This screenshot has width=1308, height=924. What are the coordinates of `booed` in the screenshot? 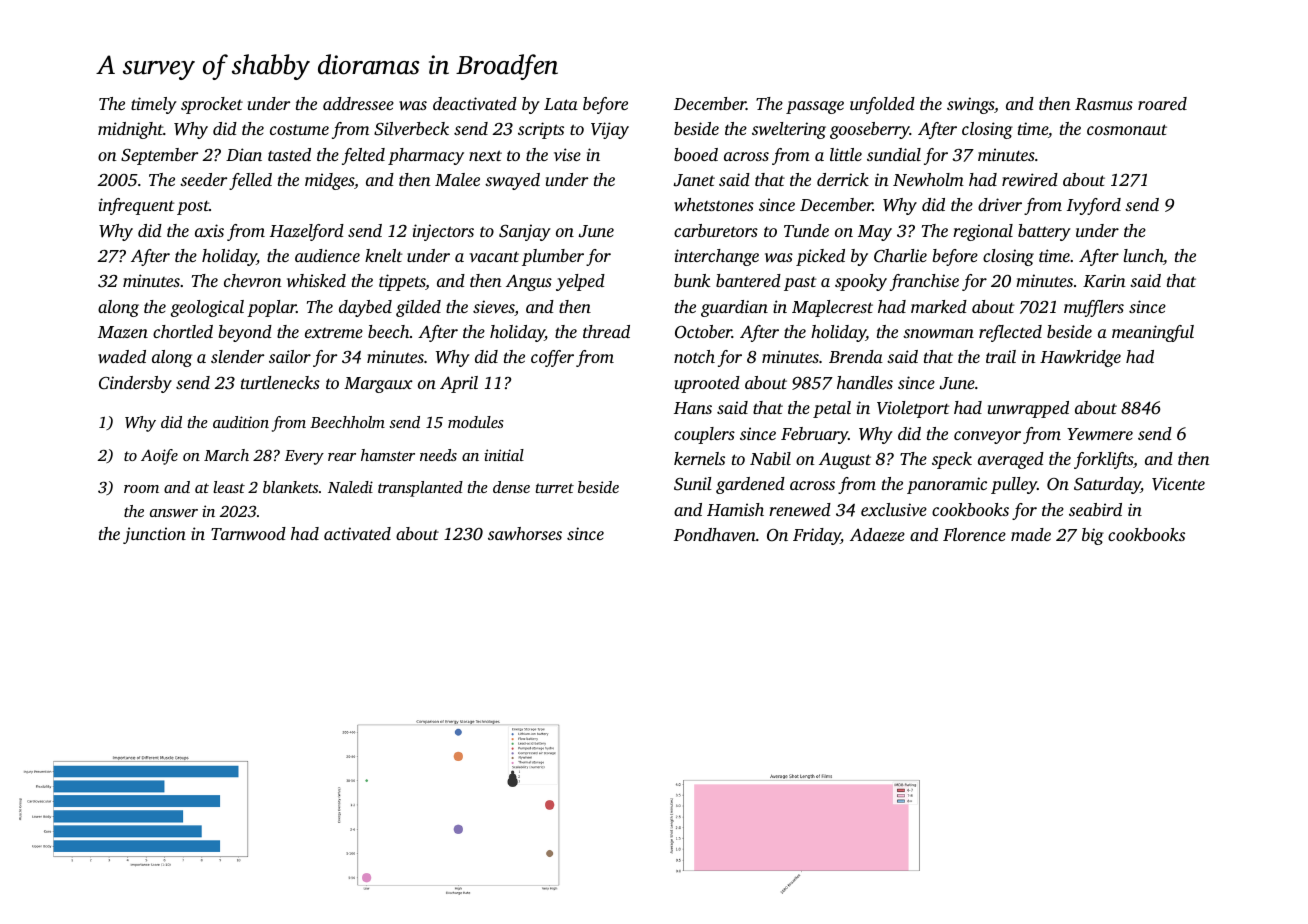 It's located at (696, 154).
